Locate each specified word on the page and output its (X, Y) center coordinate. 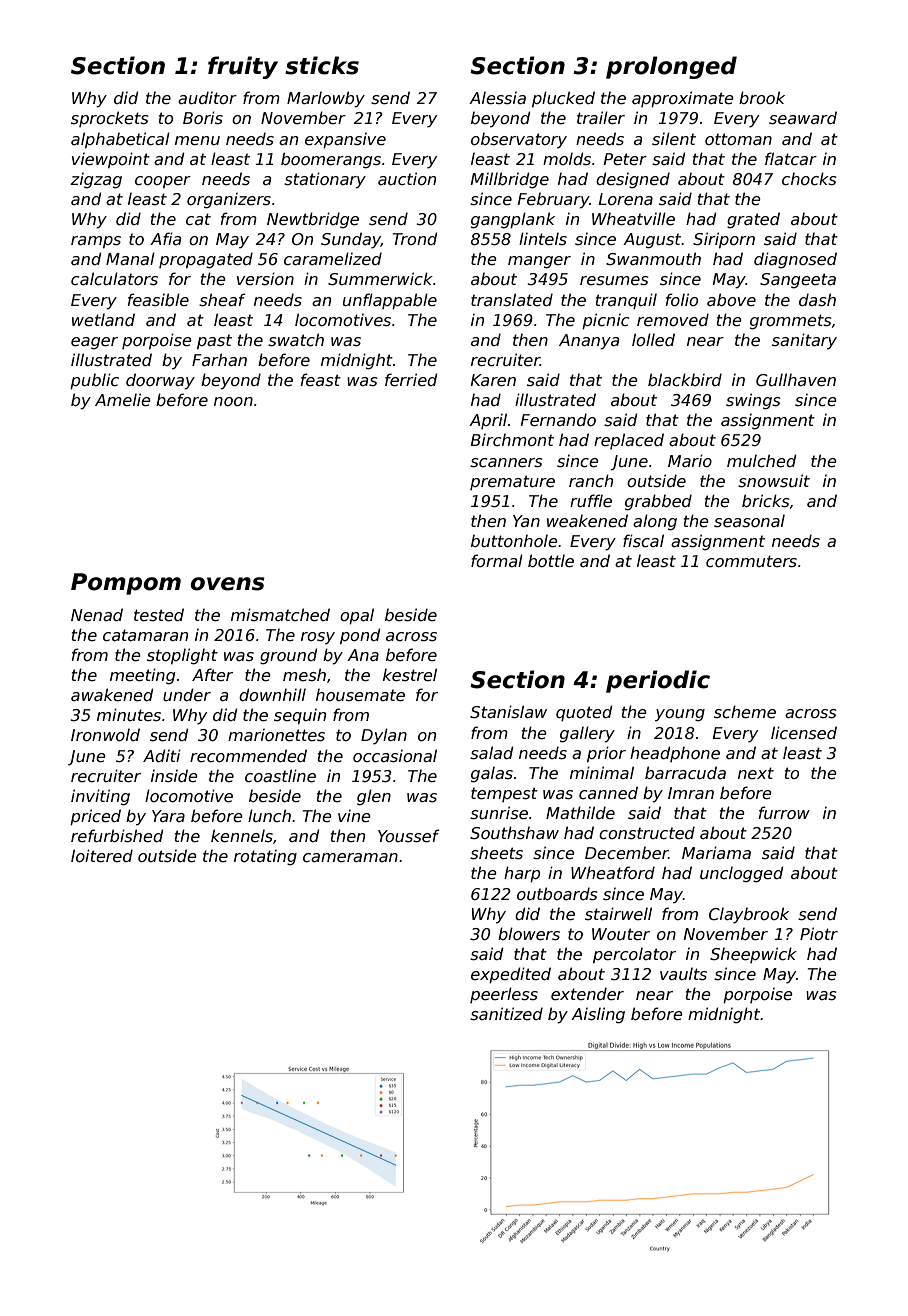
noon (233, 401)
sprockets (110, 119)
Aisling (598, 1015)
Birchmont (512, 439)
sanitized (506, 1014)
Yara (168, 816)
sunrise (499, 813)
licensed (804, 733)
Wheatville (633, 219)
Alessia (497, 98)
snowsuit (774, 481)
